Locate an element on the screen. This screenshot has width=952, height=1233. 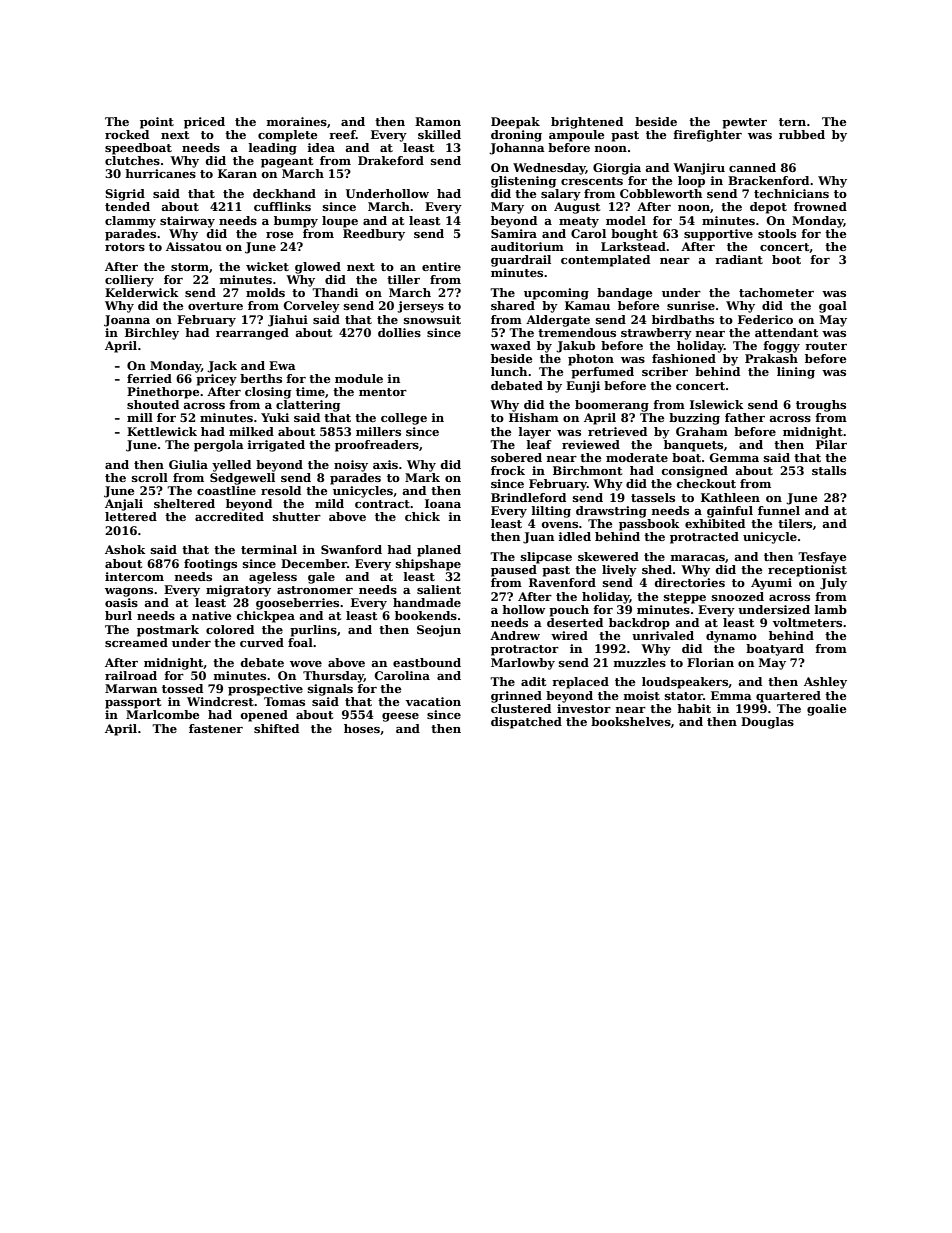
Ramon is located at coordinates (438, 121).
